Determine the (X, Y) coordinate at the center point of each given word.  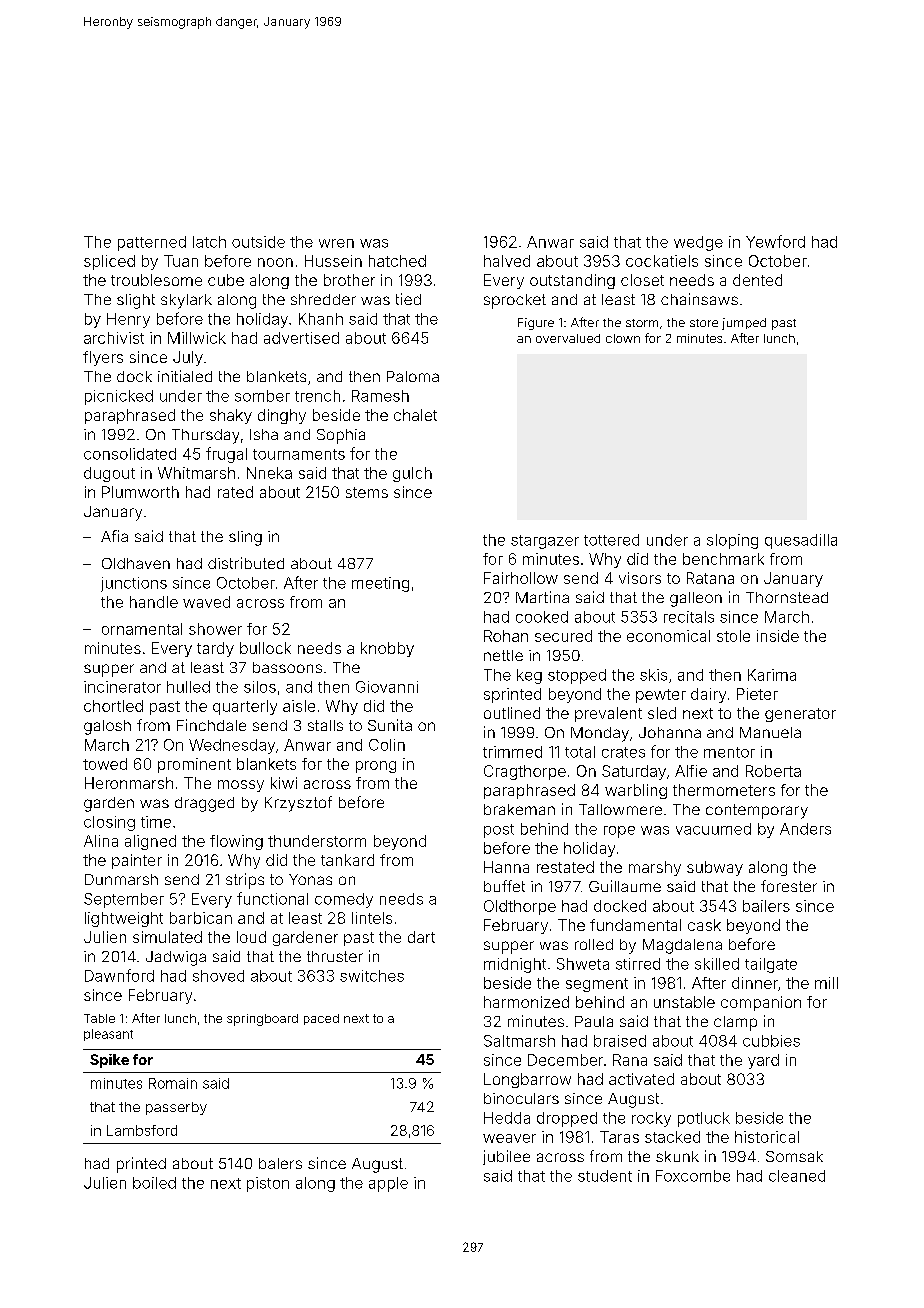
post (499, 831)
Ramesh (380, 396)
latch (209, 242)
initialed (185, 376)
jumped (744, 324)
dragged (204, 804)
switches (372, 976)
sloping (732, 541)
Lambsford (142, 1130)
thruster (335, 956)
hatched (397, 261)
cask (704, 925)
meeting (380, 584)
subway (715, 868)
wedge (698, 243)
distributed (246, 563)
